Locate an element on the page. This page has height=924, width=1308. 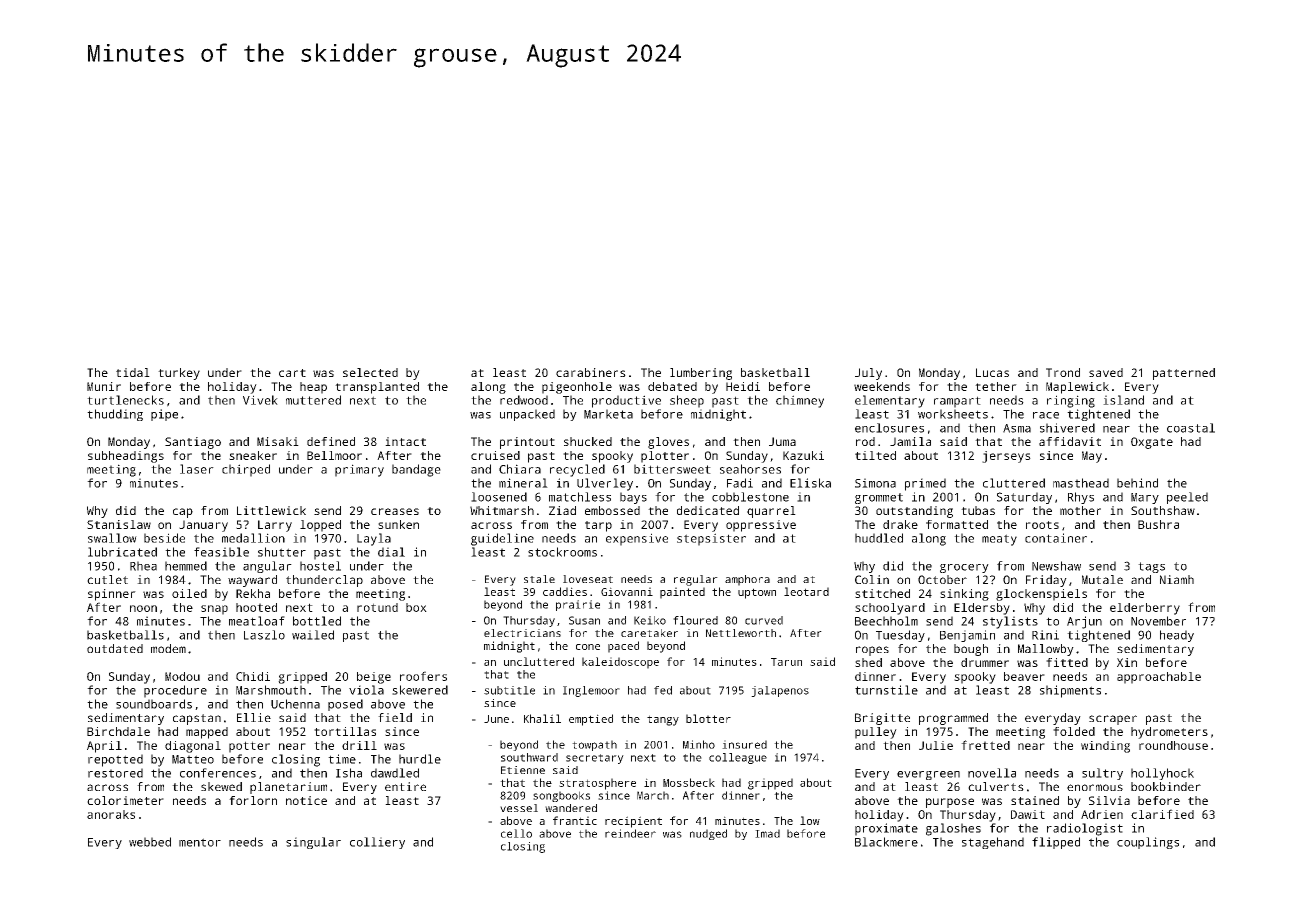
cart is located at coordinates (292, 373).
